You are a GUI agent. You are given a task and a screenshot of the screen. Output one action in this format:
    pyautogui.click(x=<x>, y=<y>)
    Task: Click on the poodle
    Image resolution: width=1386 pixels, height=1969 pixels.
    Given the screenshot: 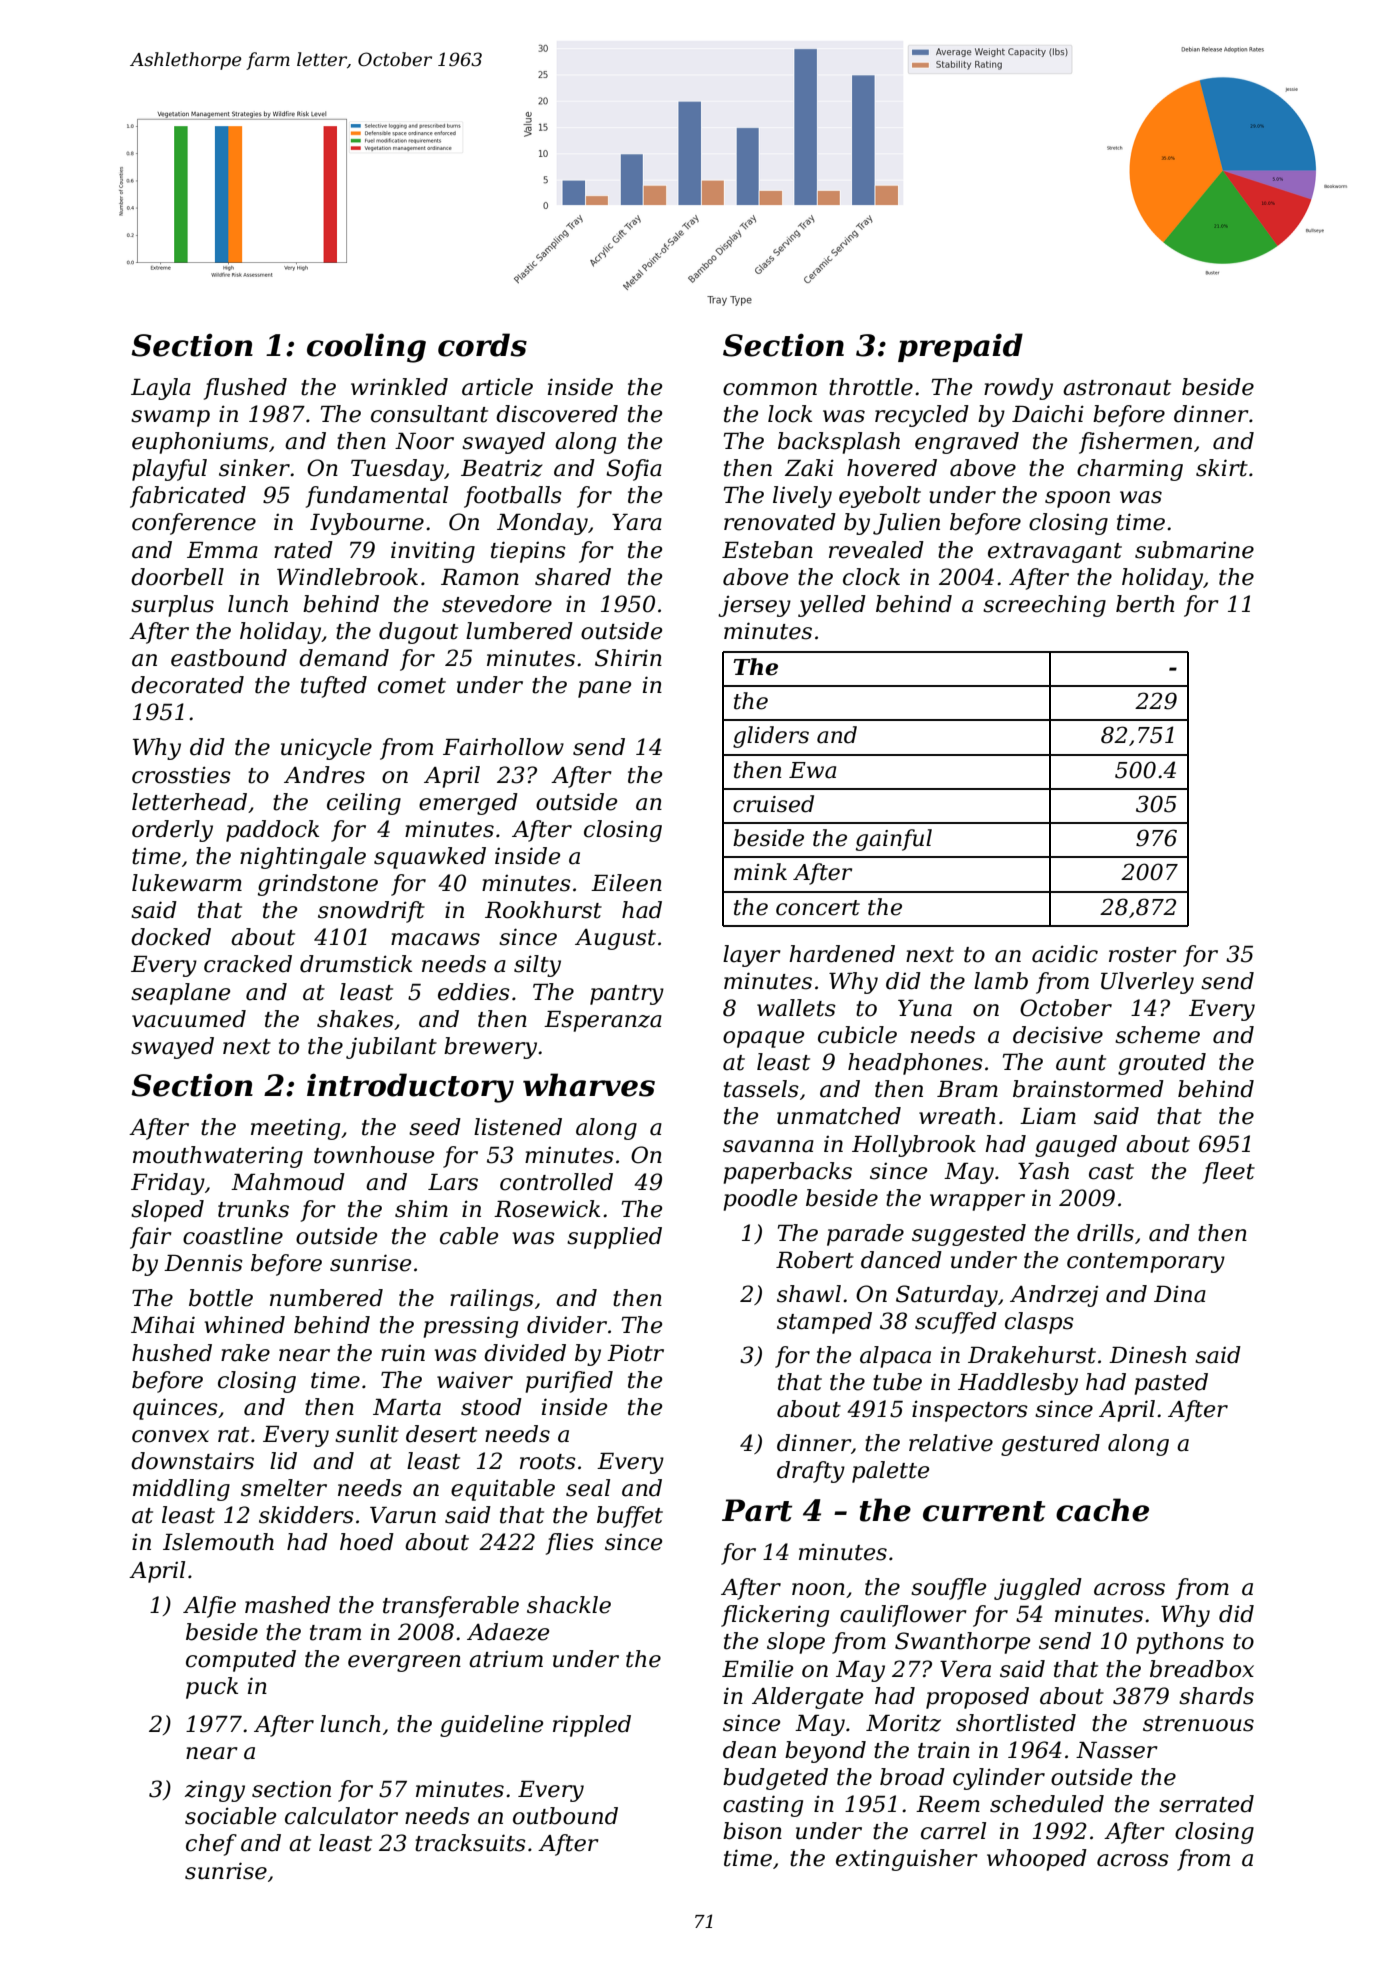 What is the action you would take?
    pyautogui.click(x=760, y=1200)
